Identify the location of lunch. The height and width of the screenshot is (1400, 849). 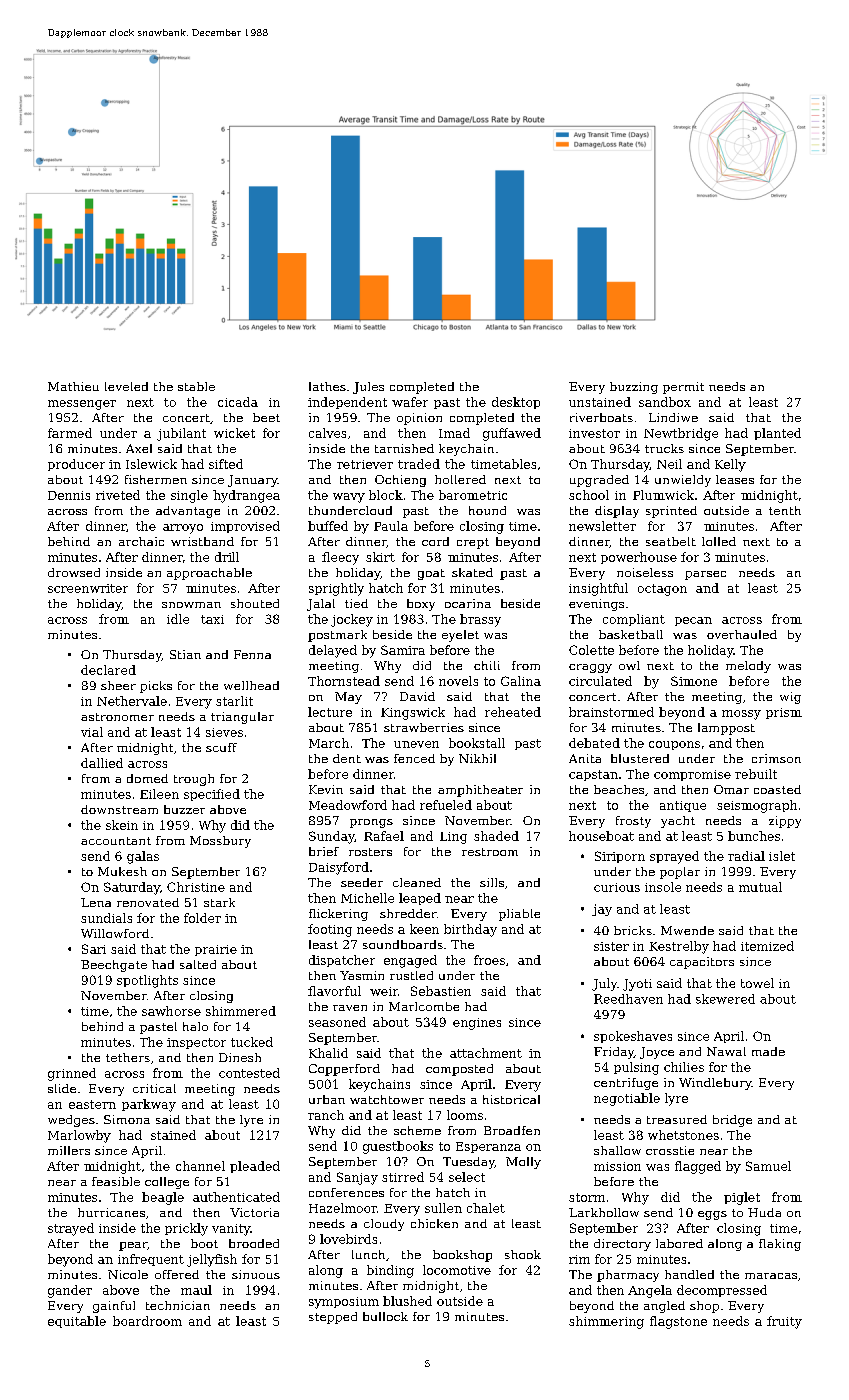
(368, 1254).
